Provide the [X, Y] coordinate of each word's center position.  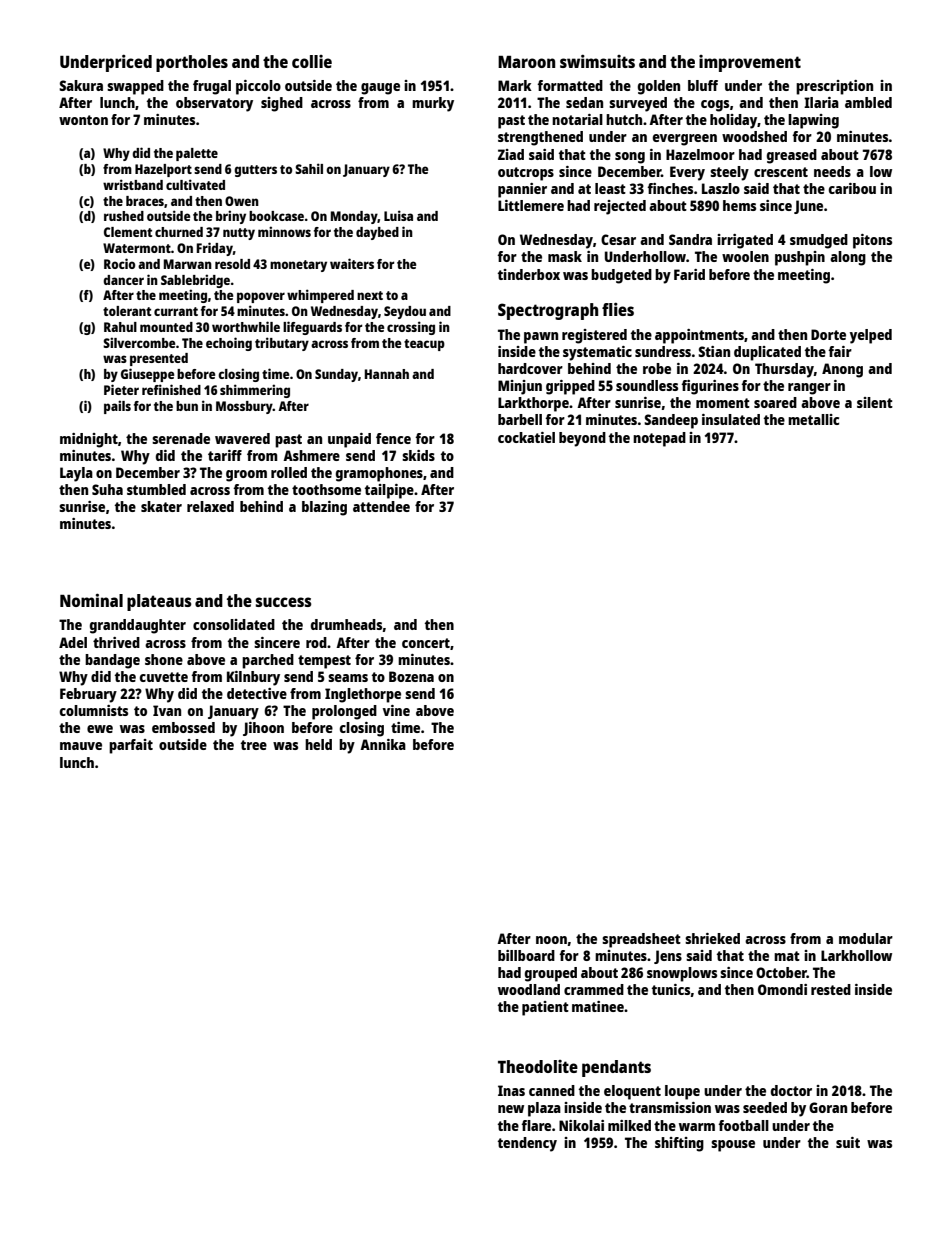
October [781, 972]
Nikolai [581, 1125]
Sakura [81, 85]
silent [875, 402]
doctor [791, 1090]
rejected [620, 207]
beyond [582, 439]
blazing [324, 508]
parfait [131, 746]
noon [551, 940]
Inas [511, 1090]
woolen [745, 256]
